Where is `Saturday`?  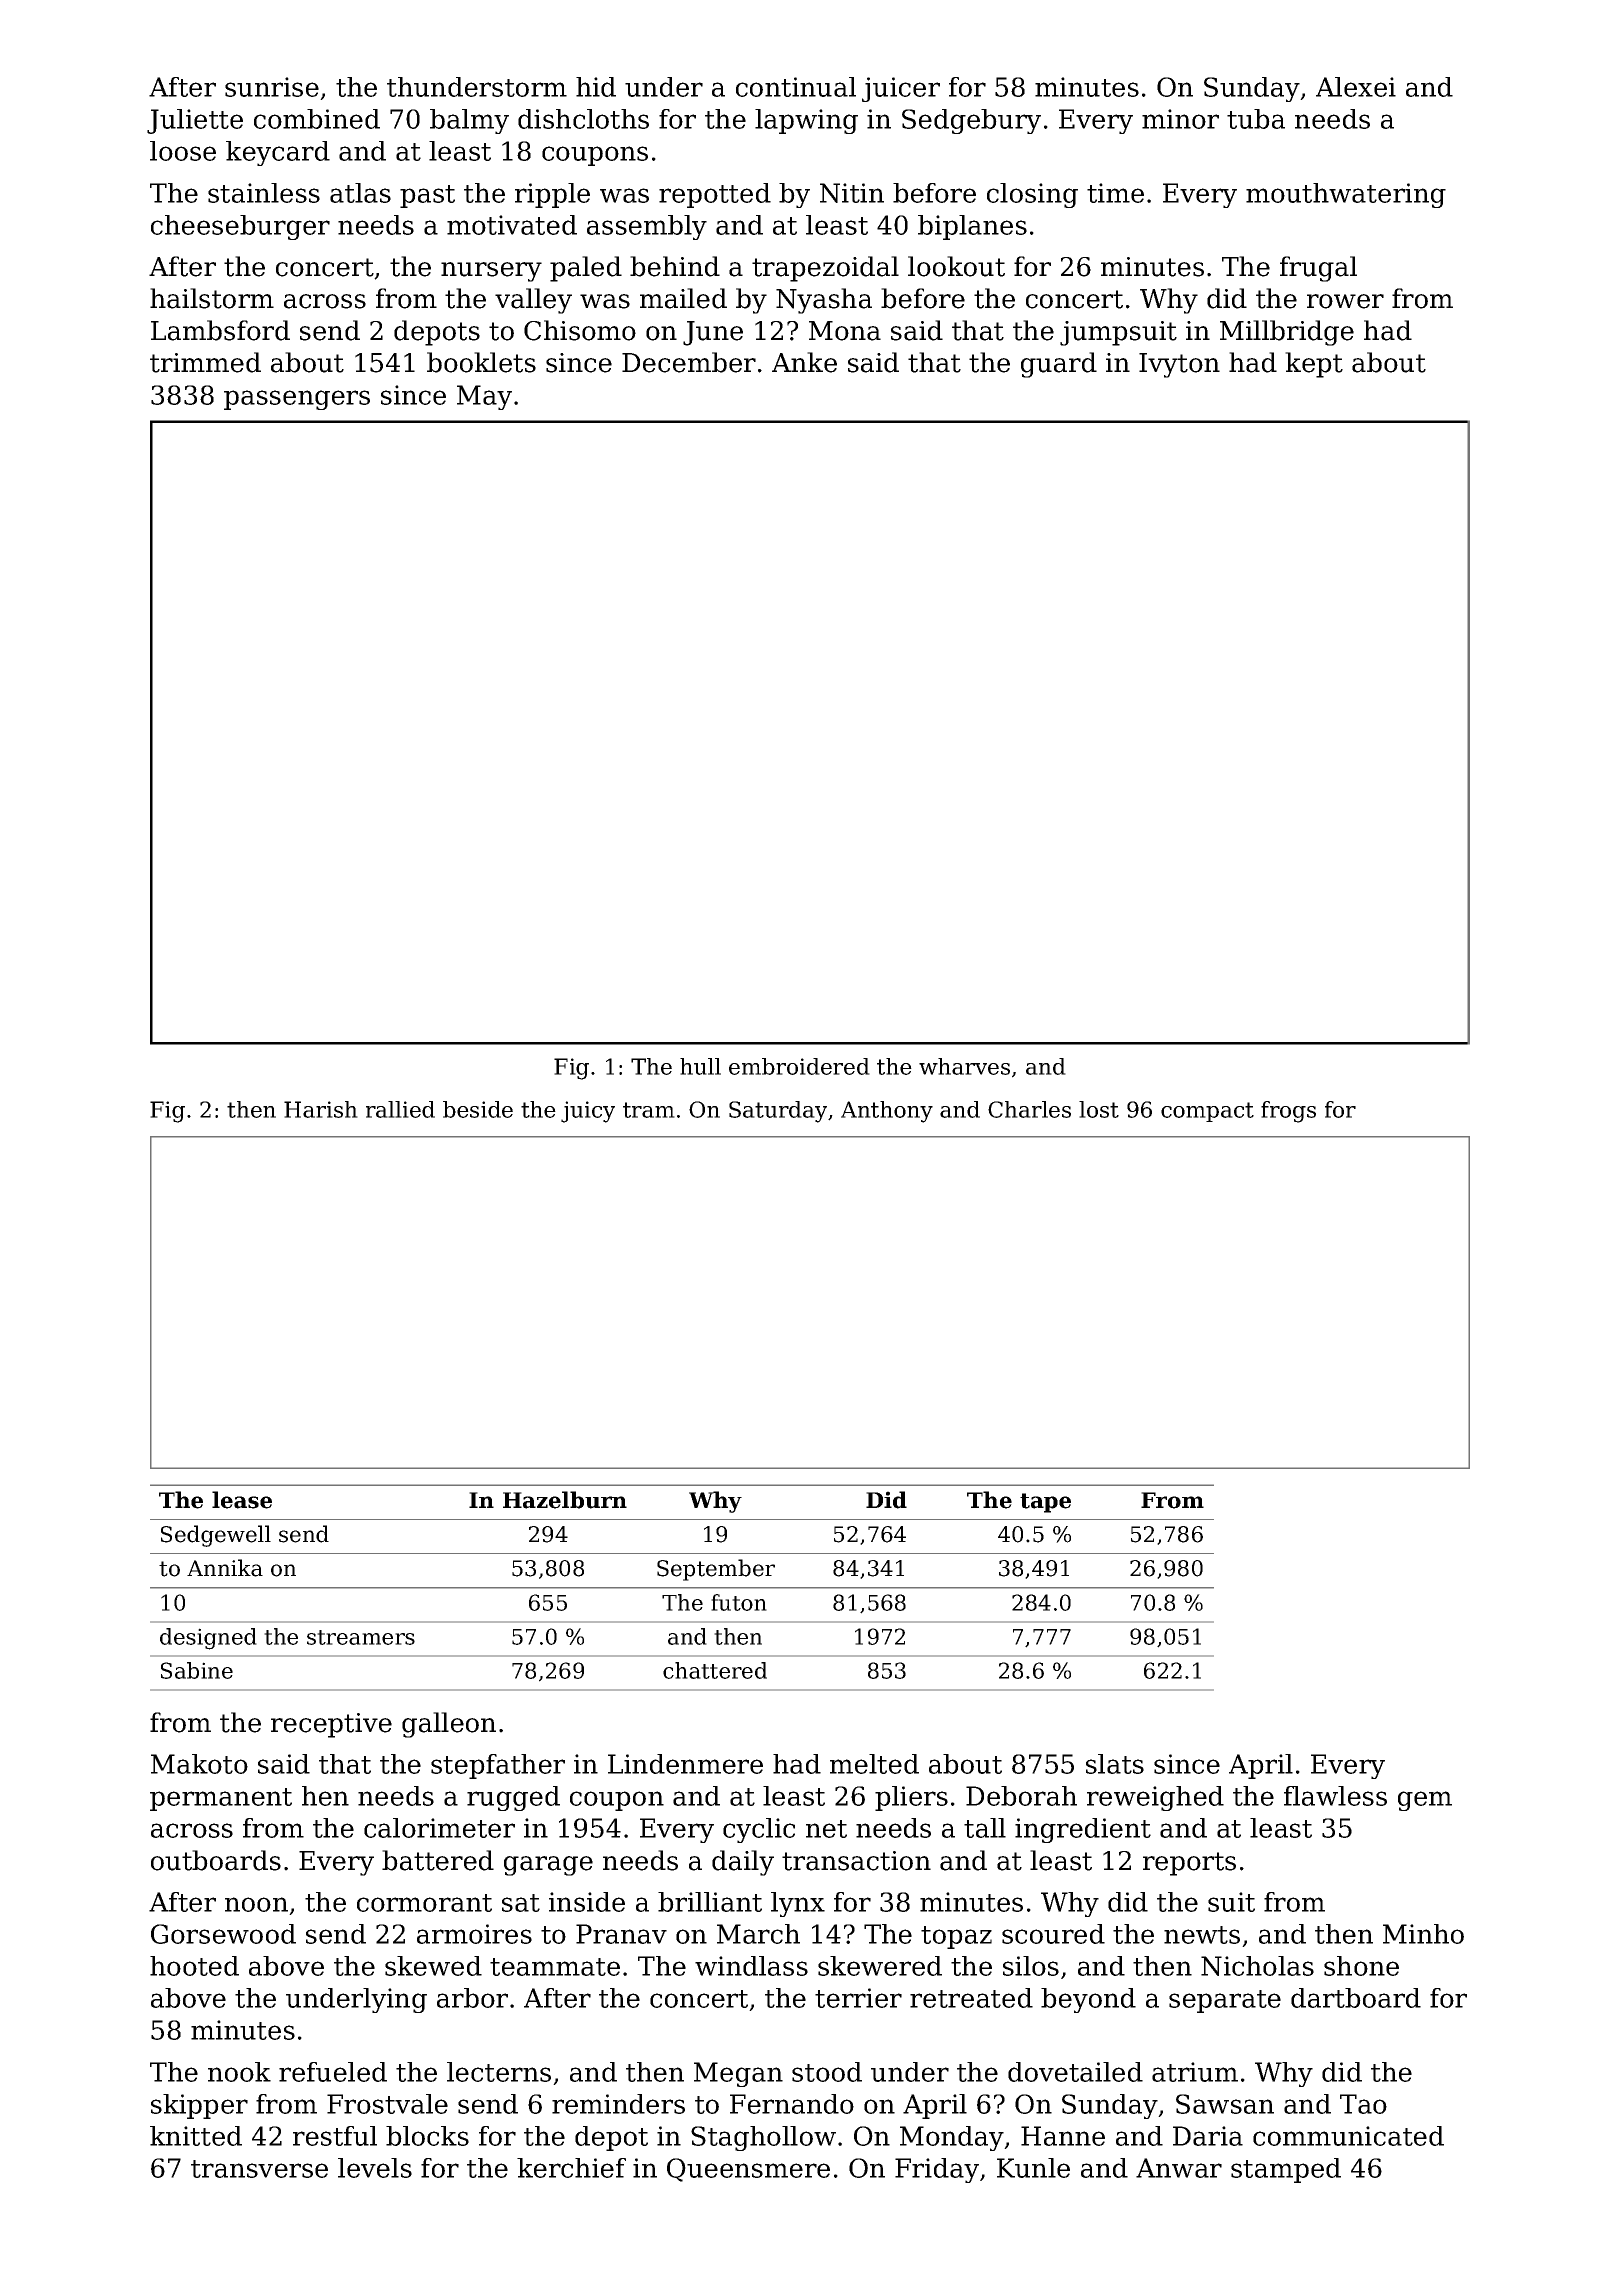 Saturday is located at coordinates (778, 1112).
